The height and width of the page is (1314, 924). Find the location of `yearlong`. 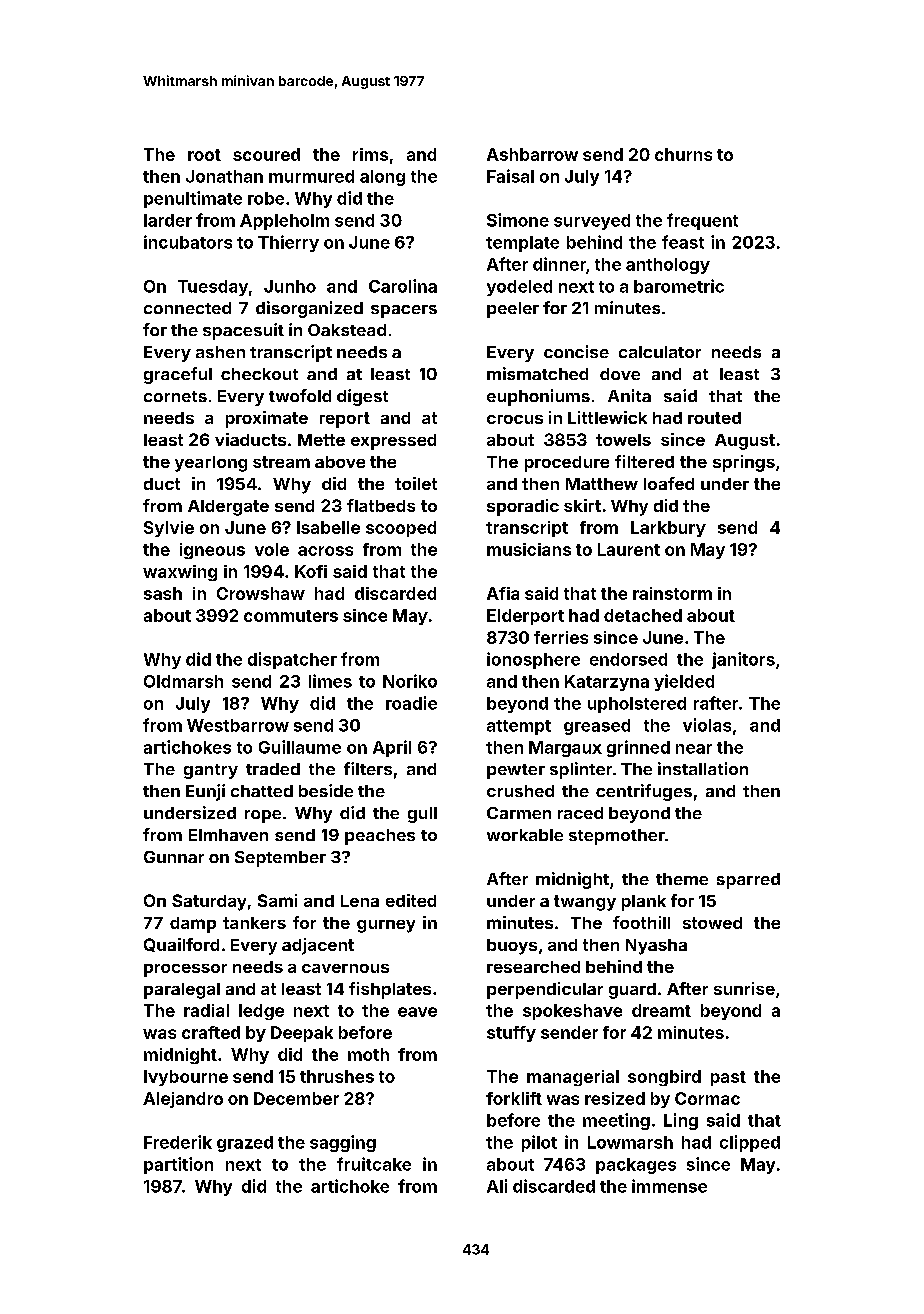

yearlong is located at coordinates (211, 464).
